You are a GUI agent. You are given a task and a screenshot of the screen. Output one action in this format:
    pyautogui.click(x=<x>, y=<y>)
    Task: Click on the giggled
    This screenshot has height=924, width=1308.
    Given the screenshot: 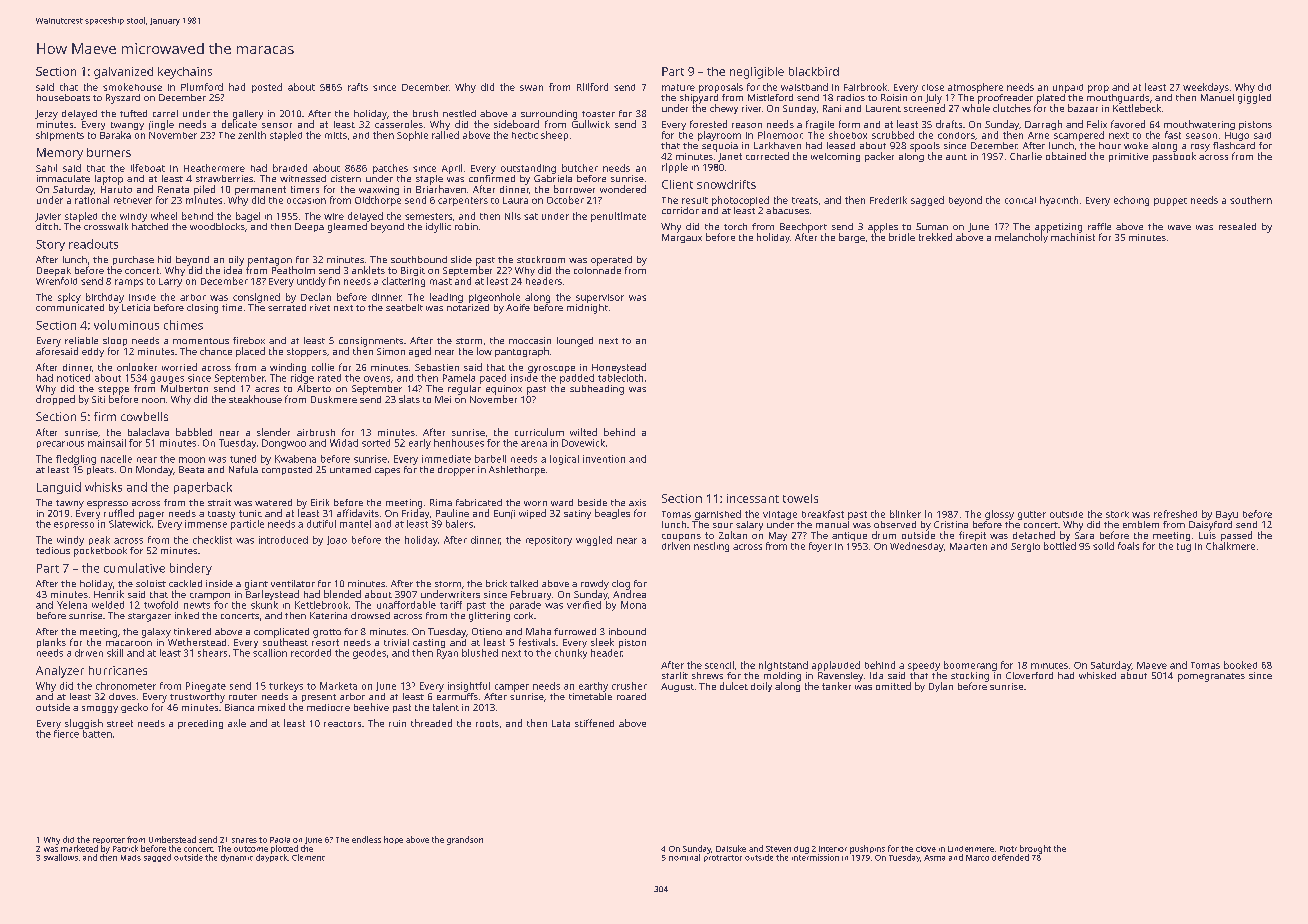 What is the action you would take?
    pyautogui.click(x=1254, y=99)
